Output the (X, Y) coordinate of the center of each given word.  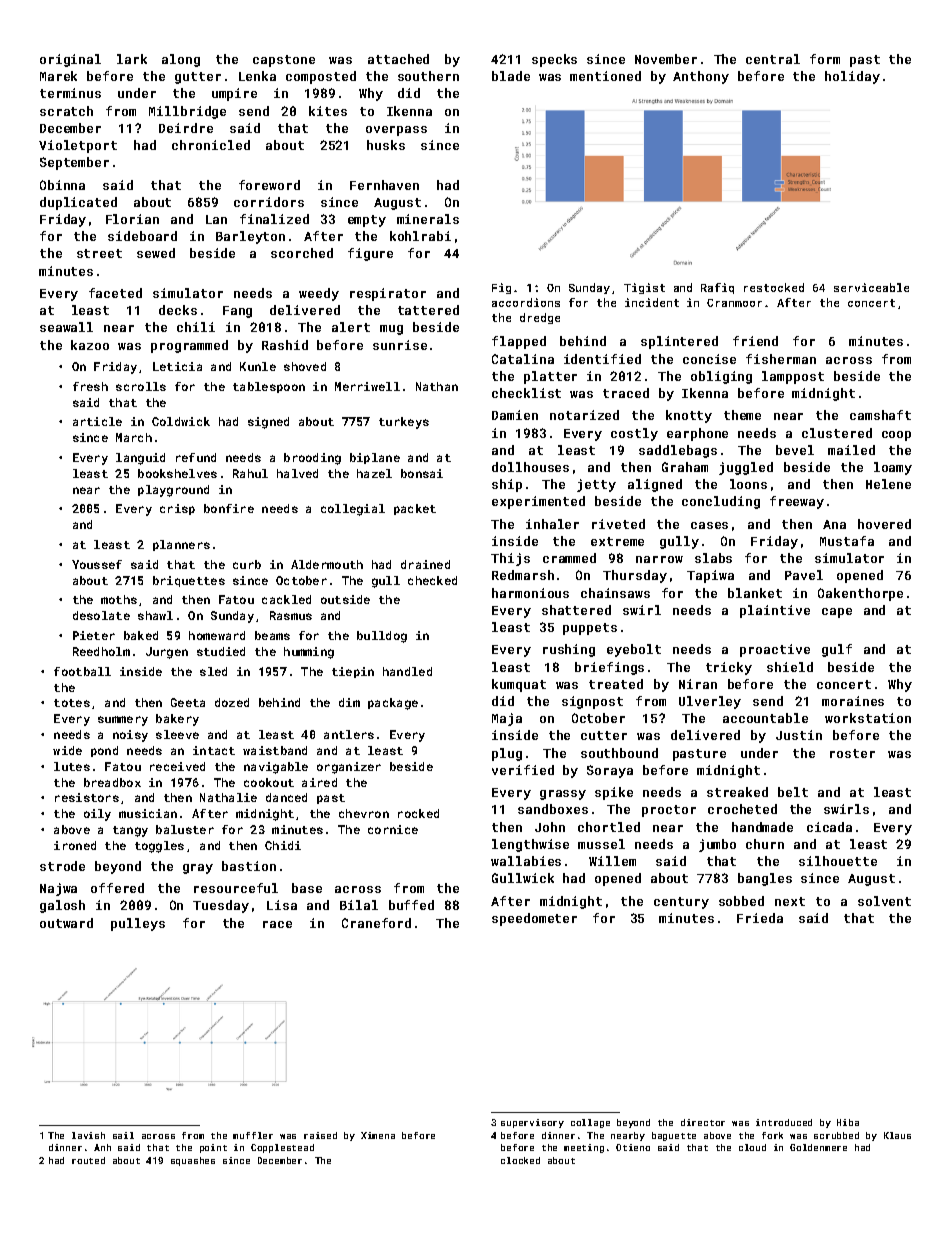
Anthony (701, 77)
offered (117, 888)
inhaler (552, 524)
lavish (88, 1135)
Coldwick (181, 421)
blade (511, 76)
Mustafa (847, 541)
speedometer (534, 919)
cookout (269, 782)
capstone (284, 61)
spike (614, 793)
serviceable (871, 287)
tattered (428, 310)
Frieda (760, 918)
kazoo (90, 345)
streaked (737, 792)
